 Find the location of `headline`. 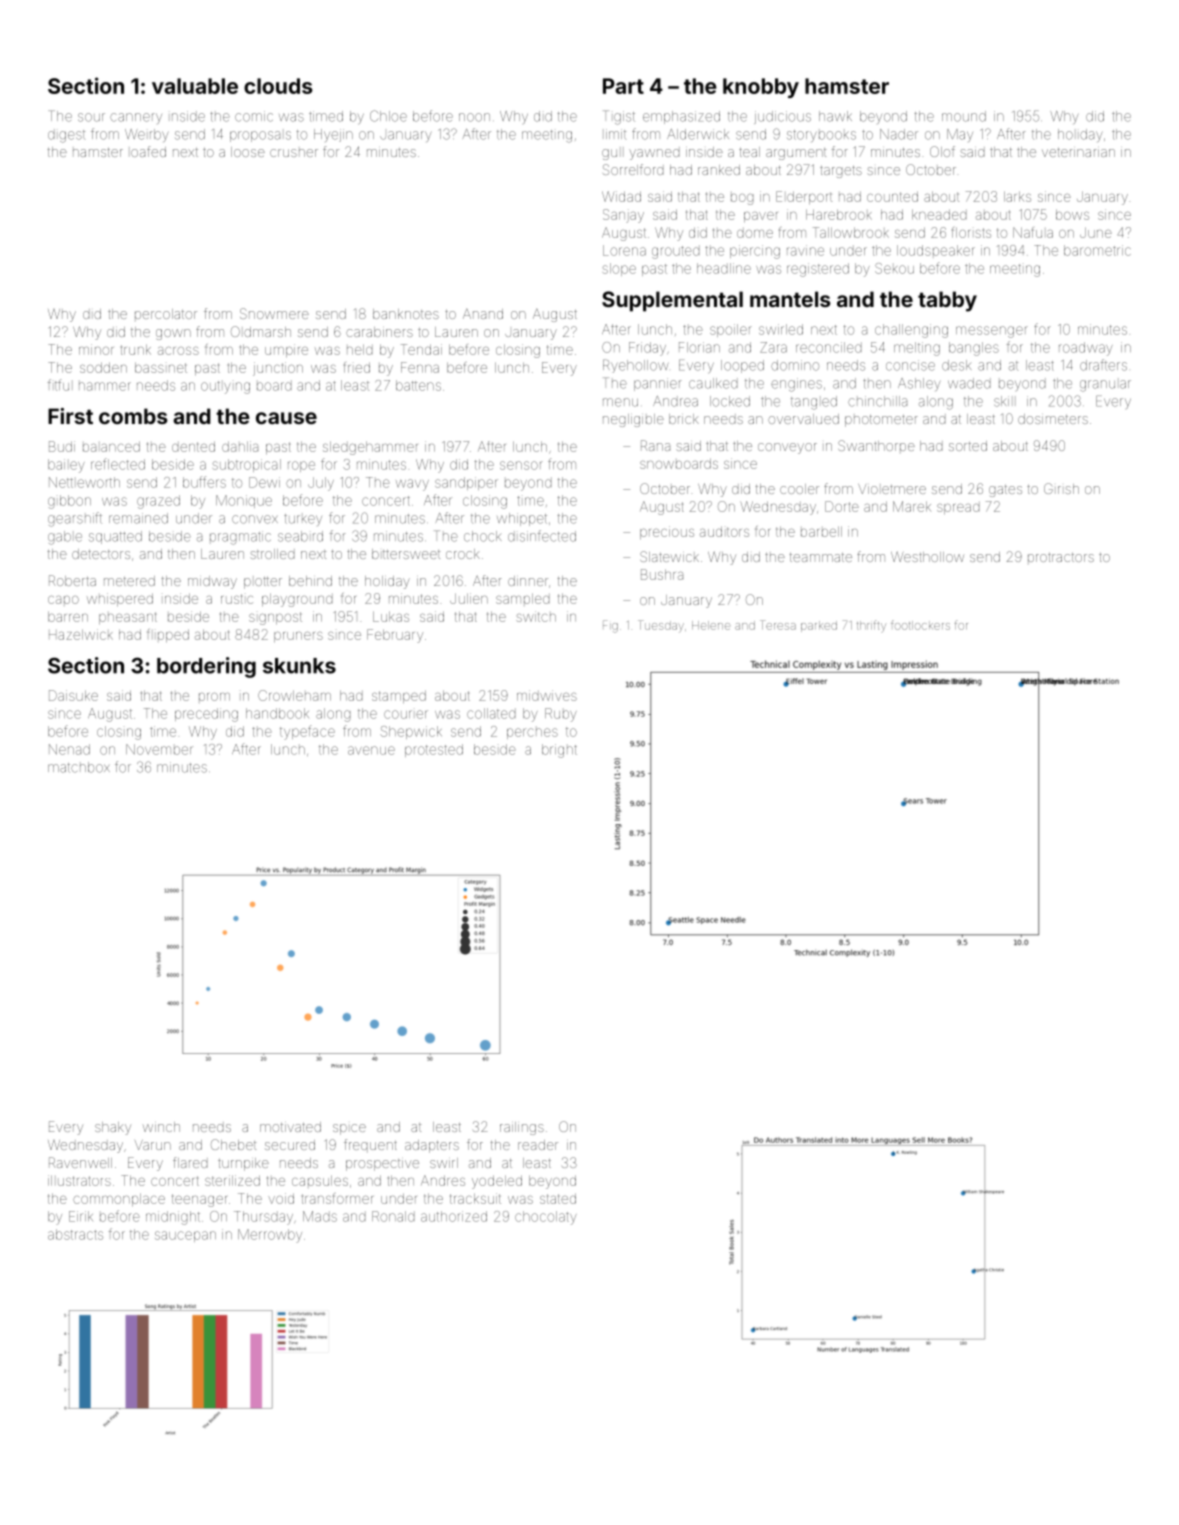

headline is located at coordinates (724, 268).
